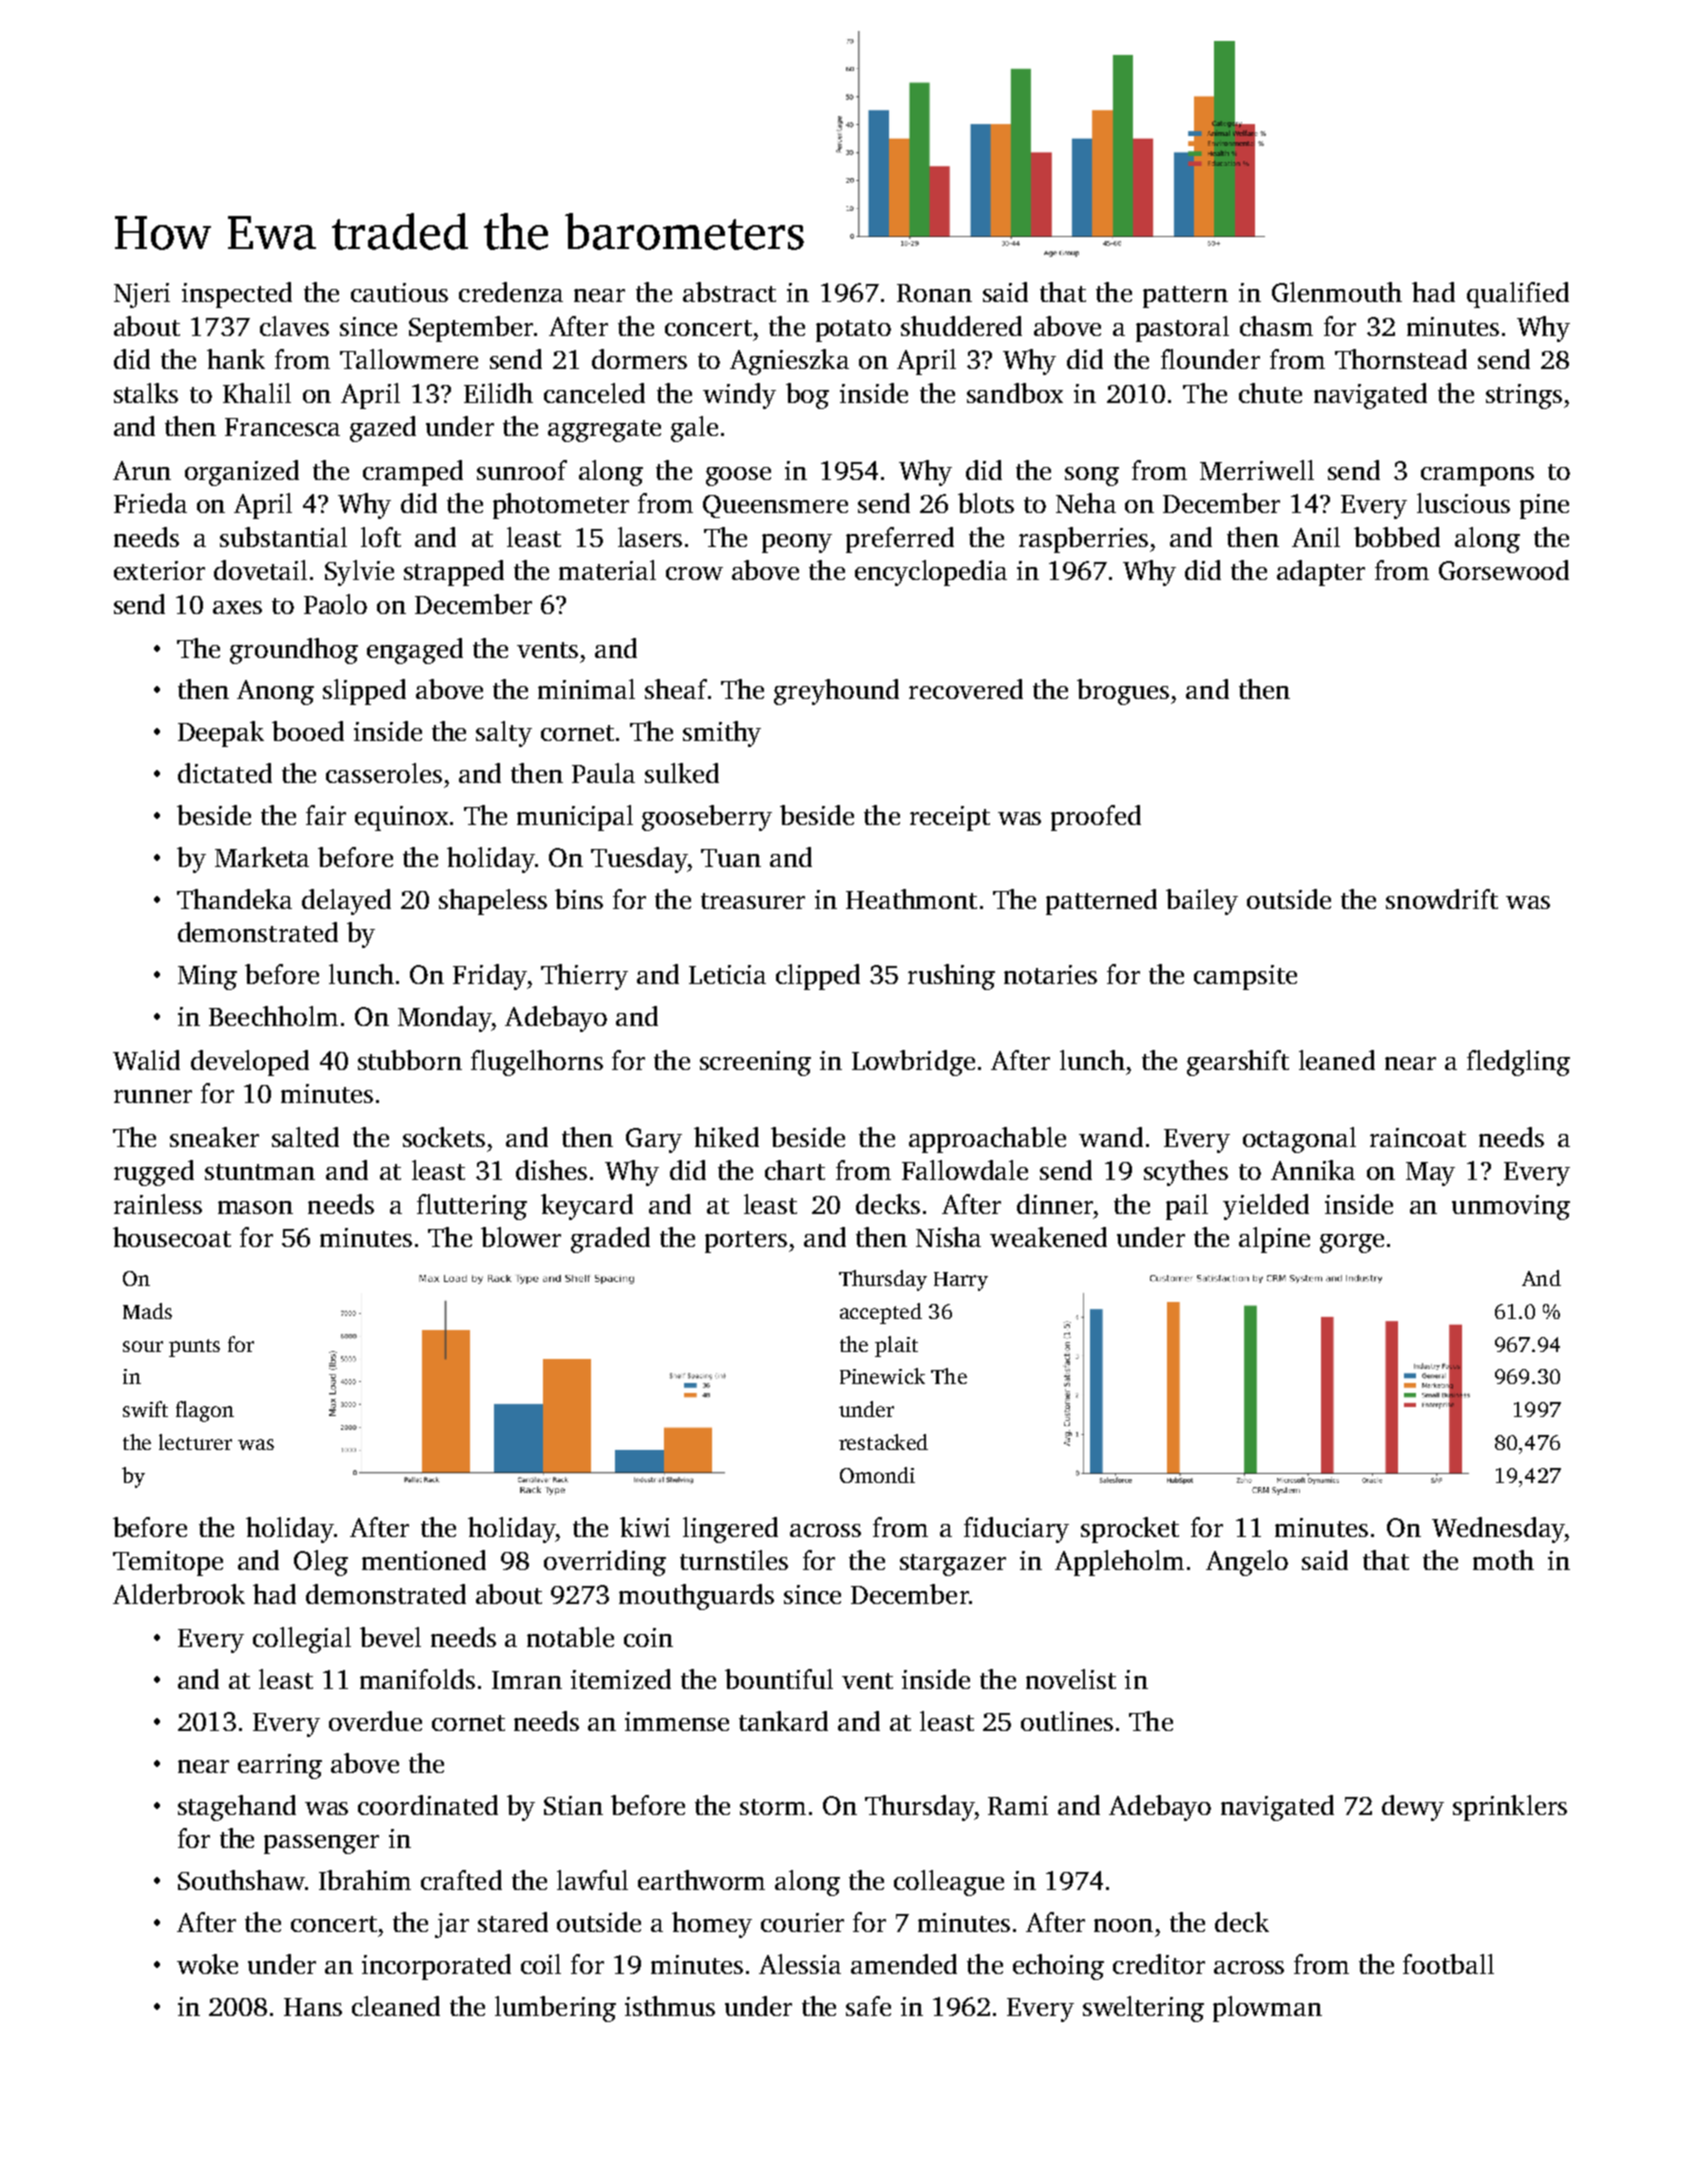 The image size is (1683, 2178). What do you see at coordinates (1257, 470) in the screenshot?
I see `Merriwell` at bounding box center [1257, 470].
